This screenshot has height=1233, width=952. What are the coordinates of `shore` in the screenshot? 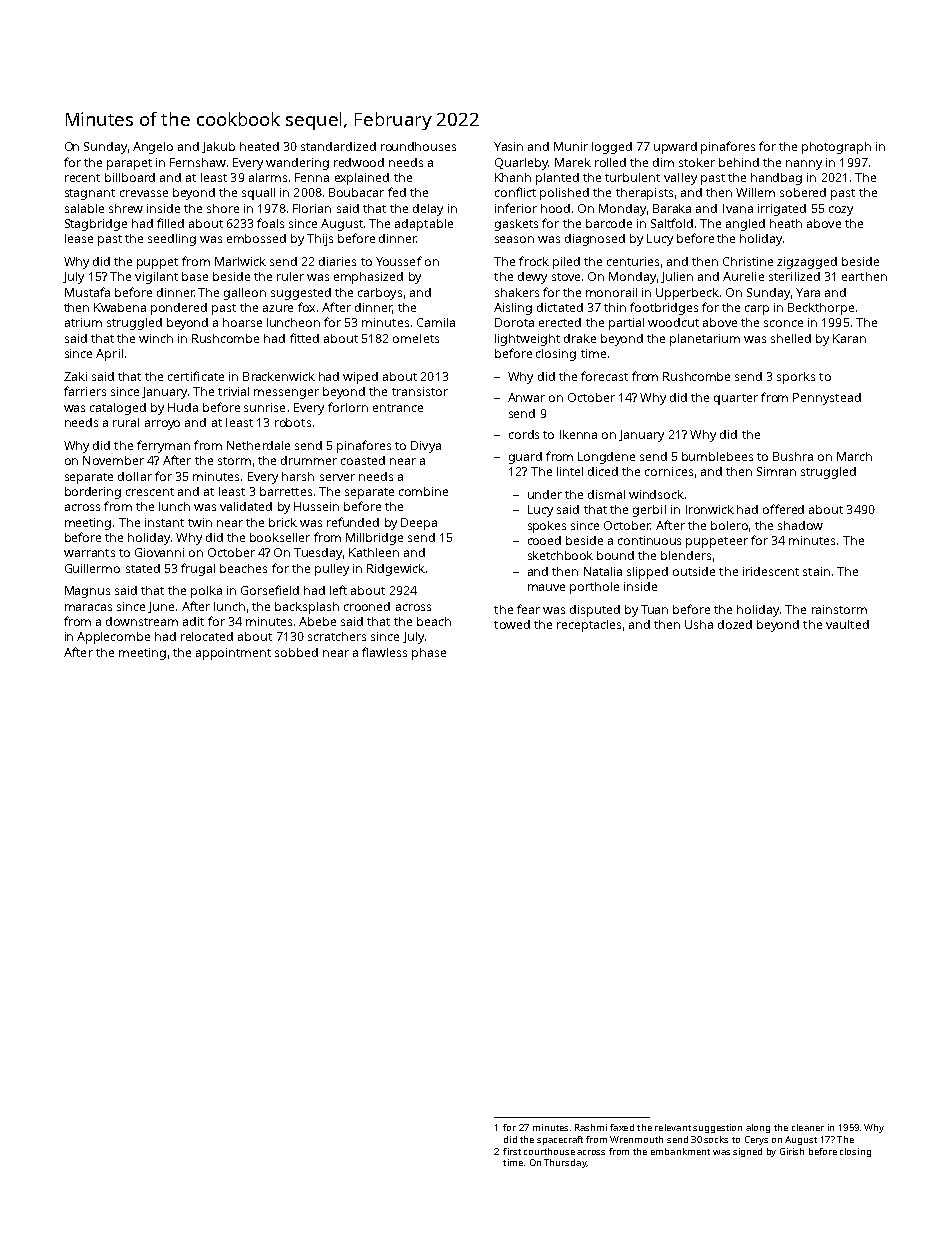 It's located at (223, 208).
